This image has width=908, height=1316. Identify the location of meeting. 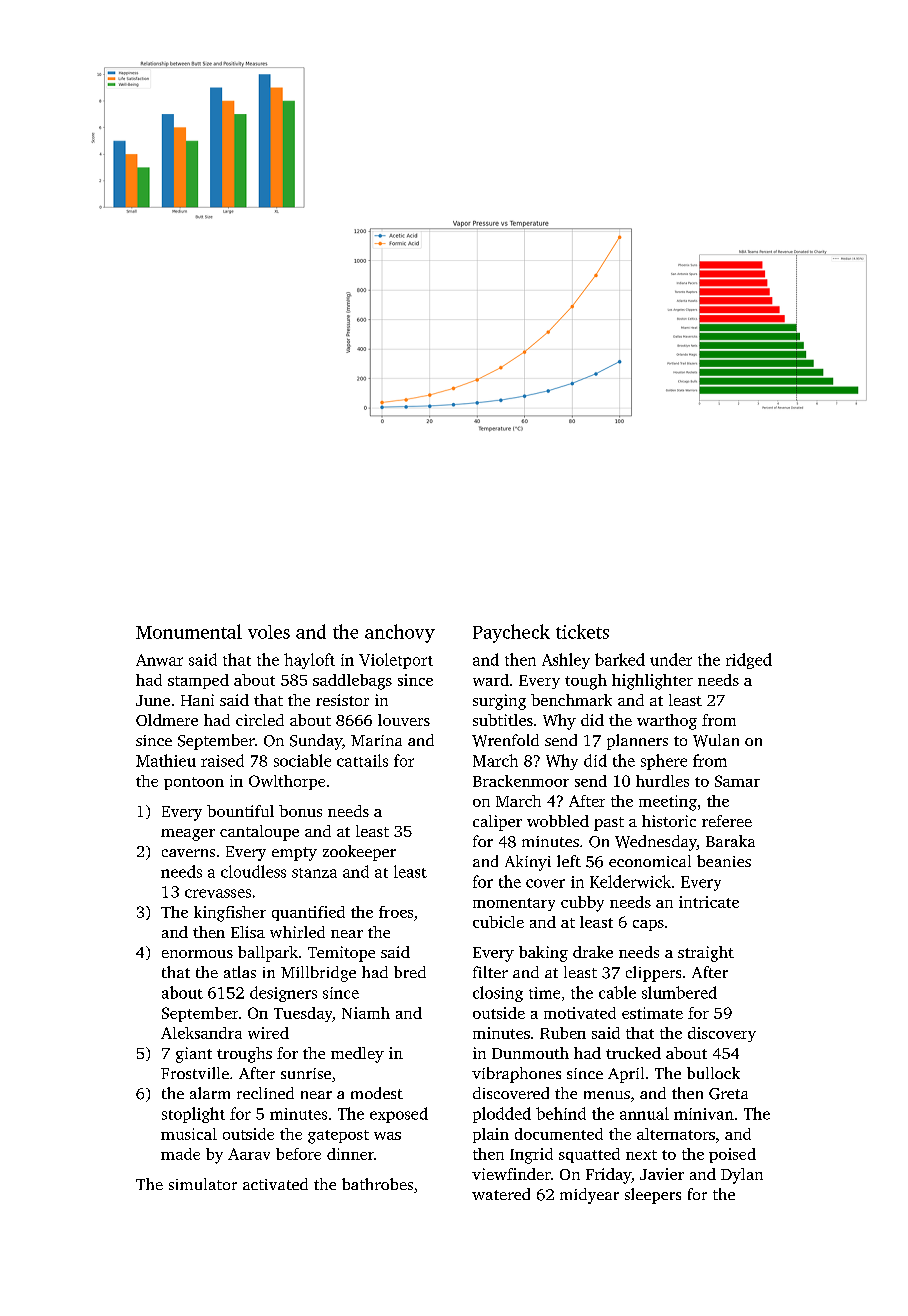
(668, 803).
